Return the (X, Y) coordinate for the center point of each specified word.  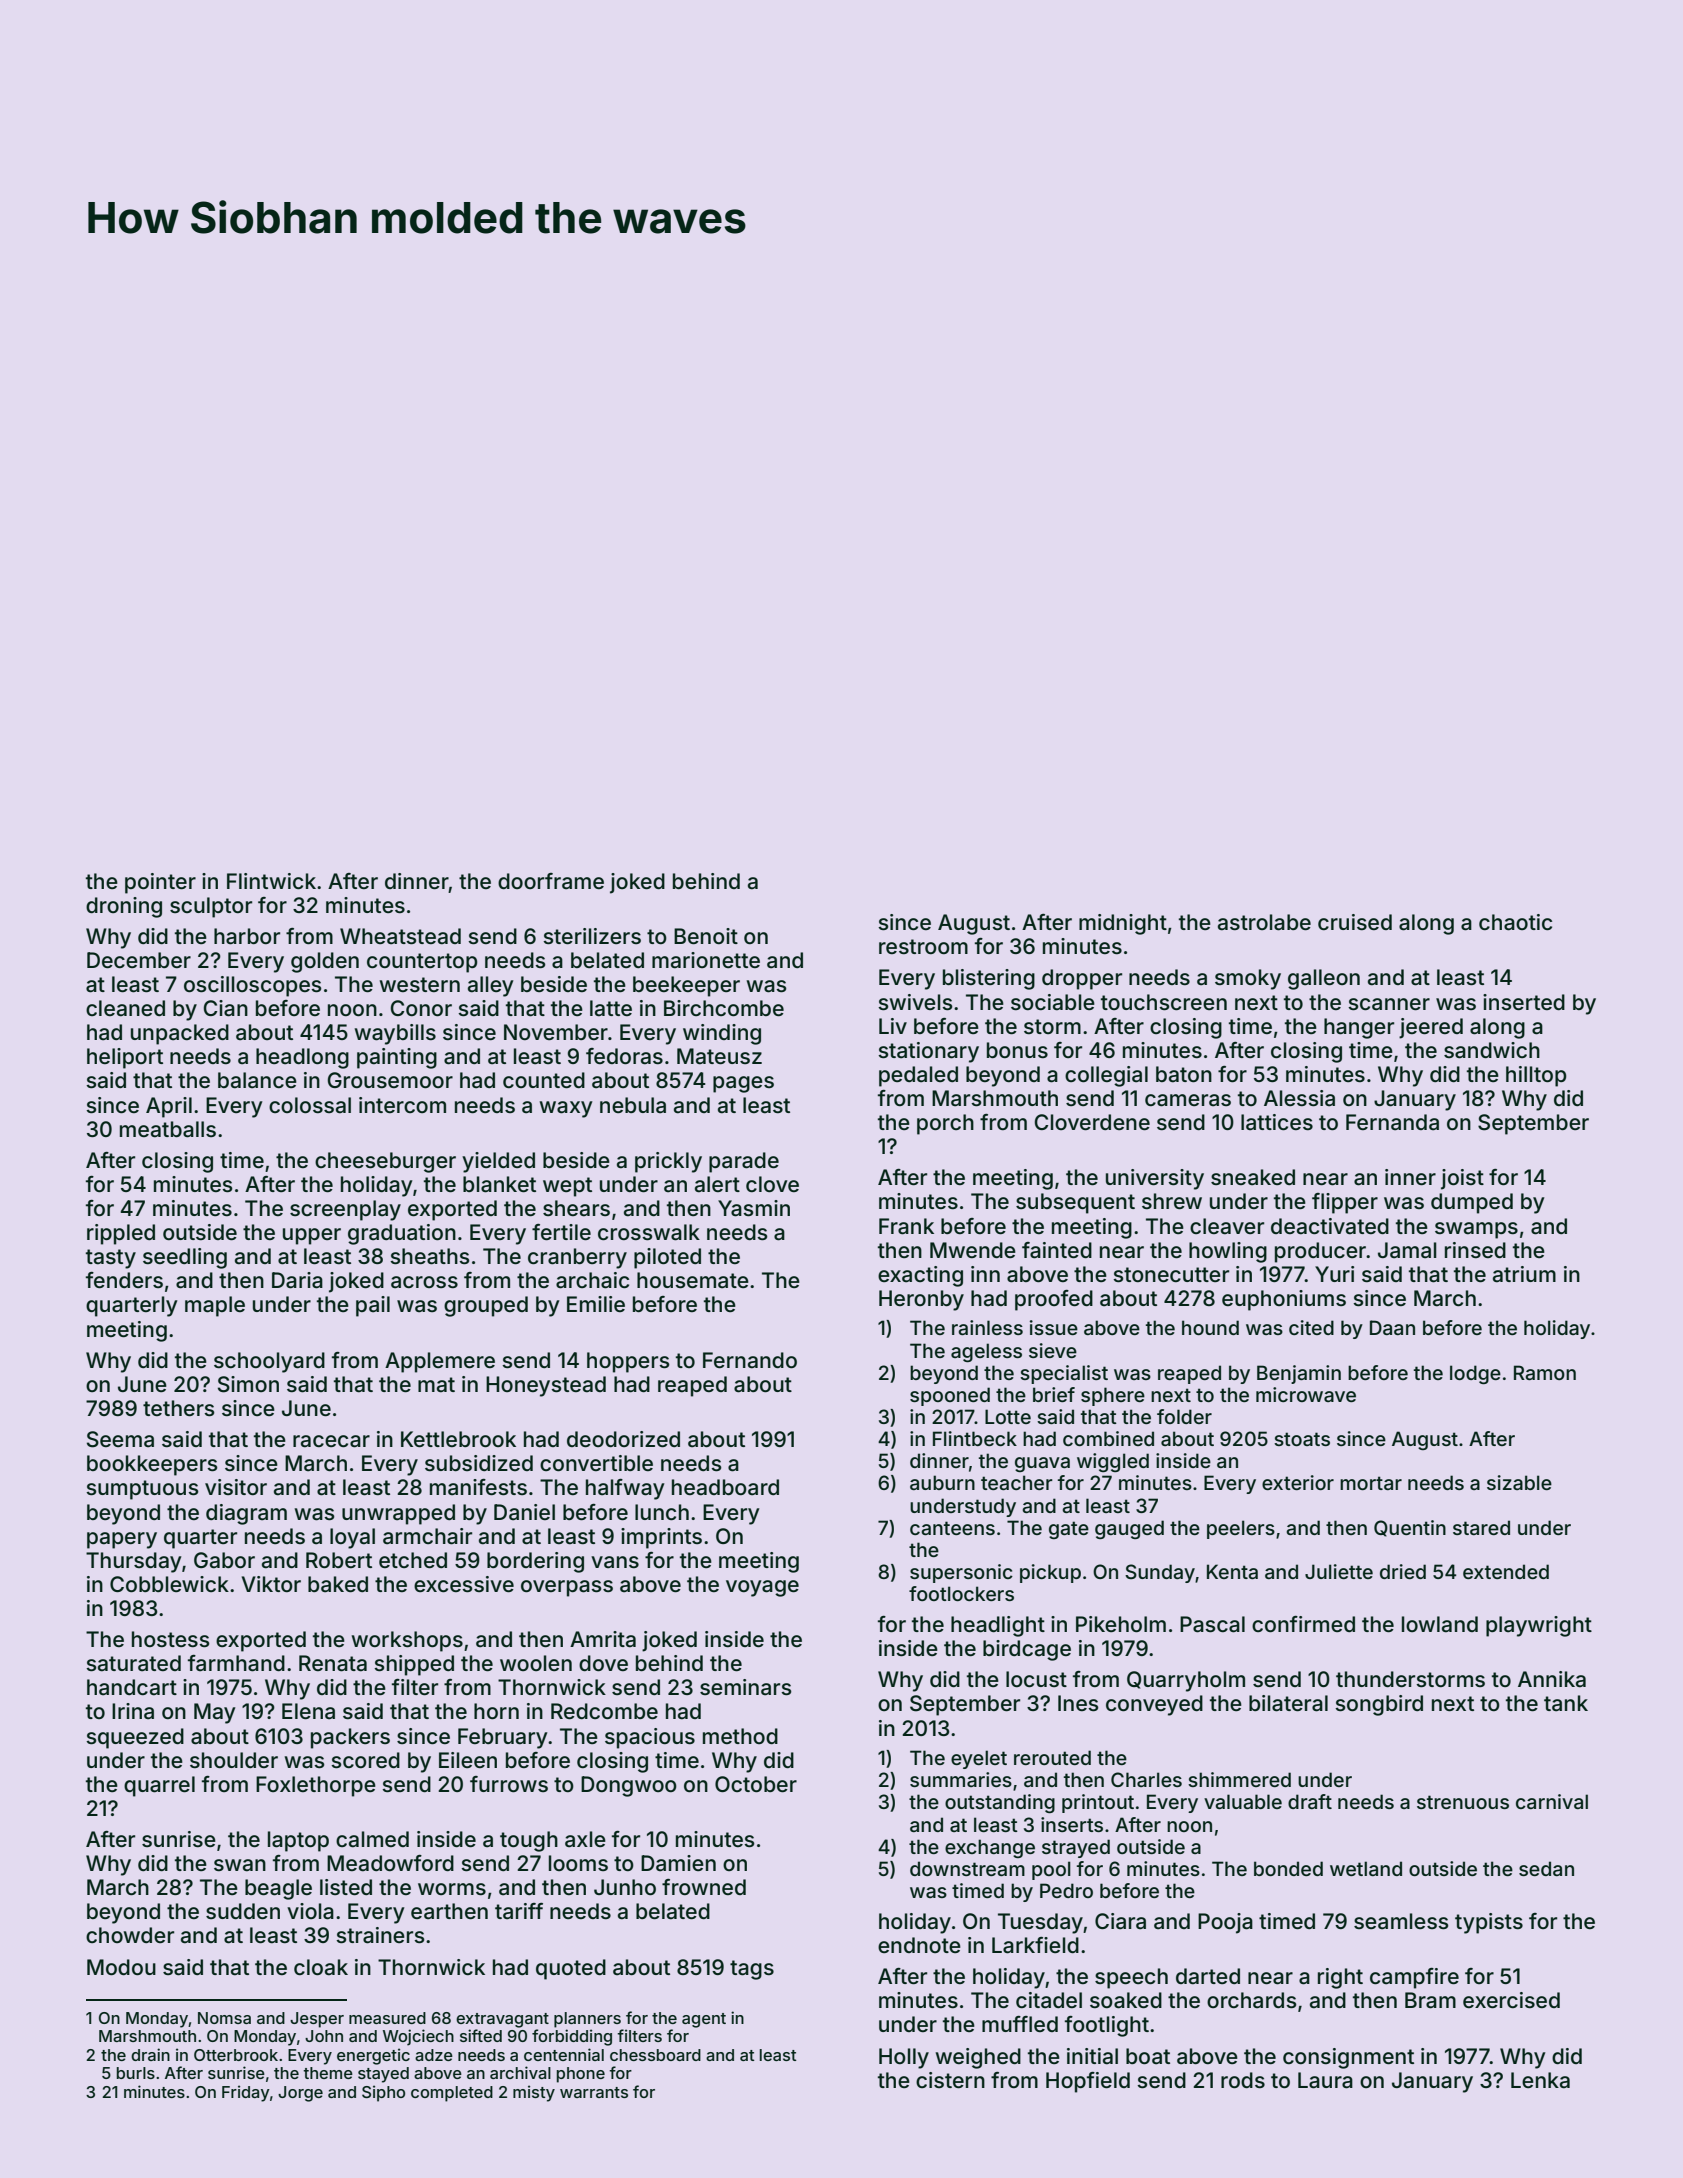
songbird (1379, 1705)
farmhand (236, 1663)
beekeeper (686, 986)
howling (1228, 1252)
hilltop (1536, 1076)
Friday (246, 2093)
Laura (1325, 2080)
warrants (594, 2092)
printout (1098, 1803)
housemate (693, 1280)
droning (124, 907)
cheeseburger (385, 1162)
